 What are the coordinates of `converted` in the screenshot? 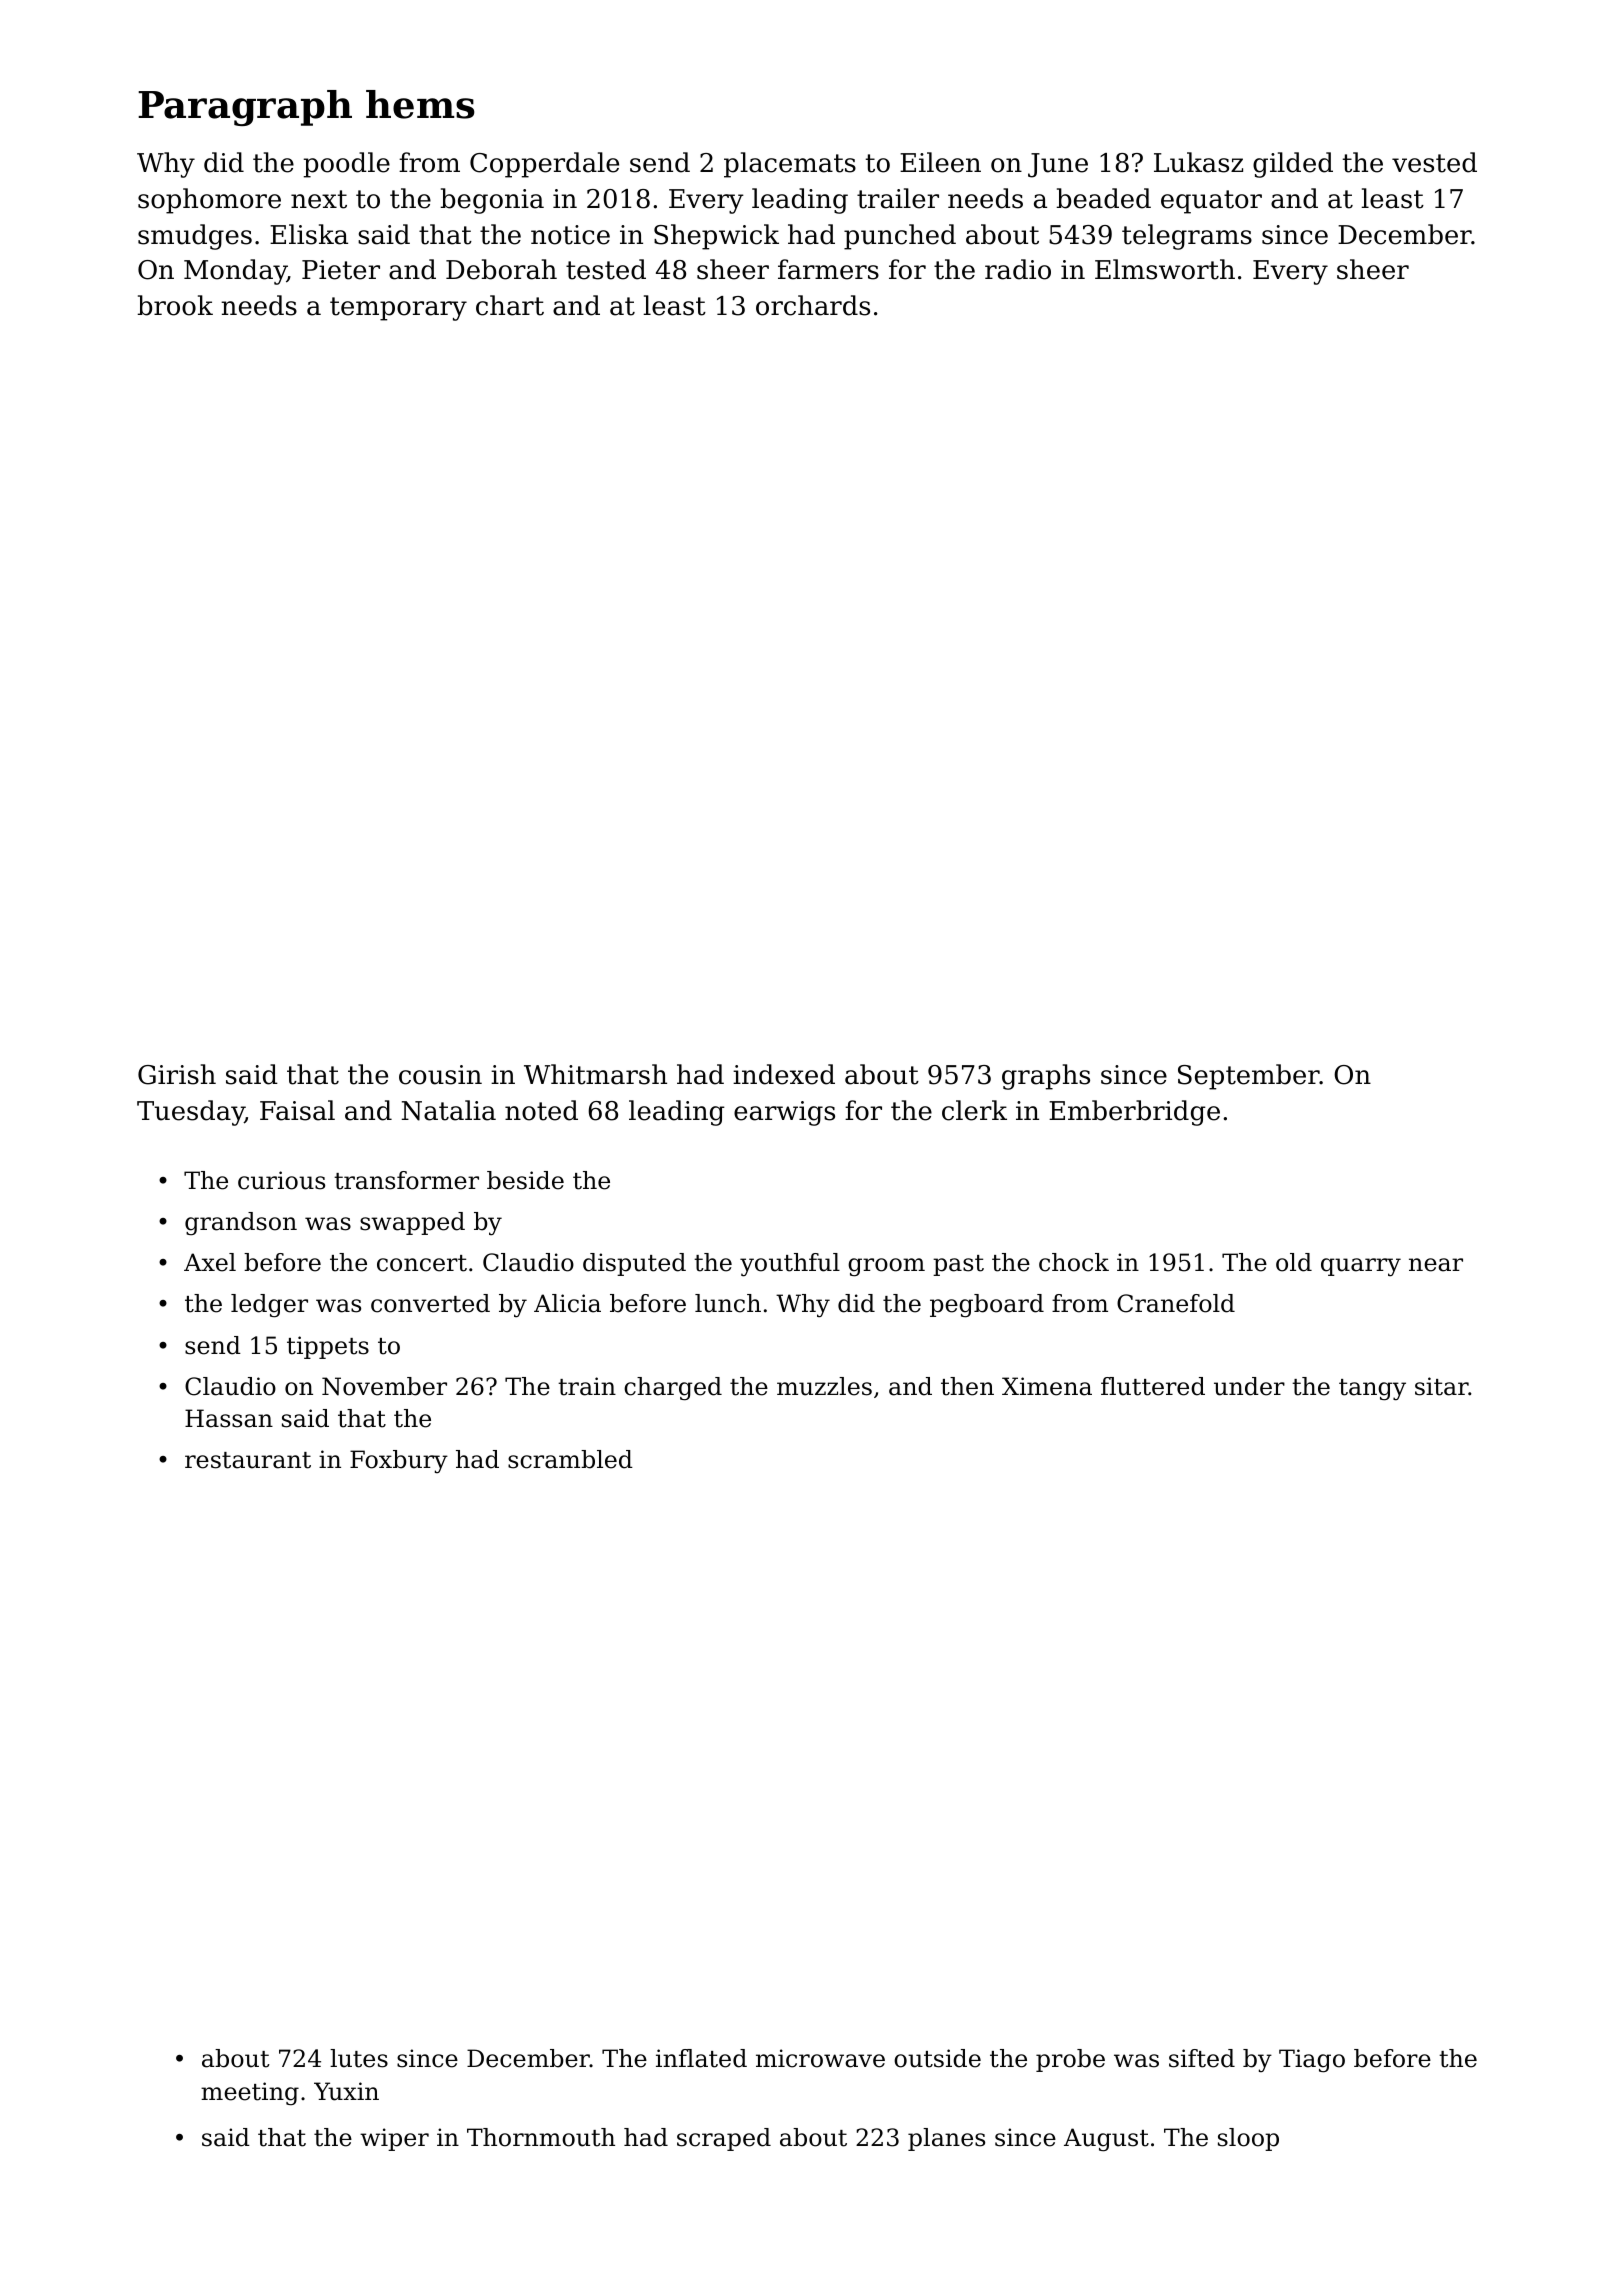 It's located at (430, 1303).
